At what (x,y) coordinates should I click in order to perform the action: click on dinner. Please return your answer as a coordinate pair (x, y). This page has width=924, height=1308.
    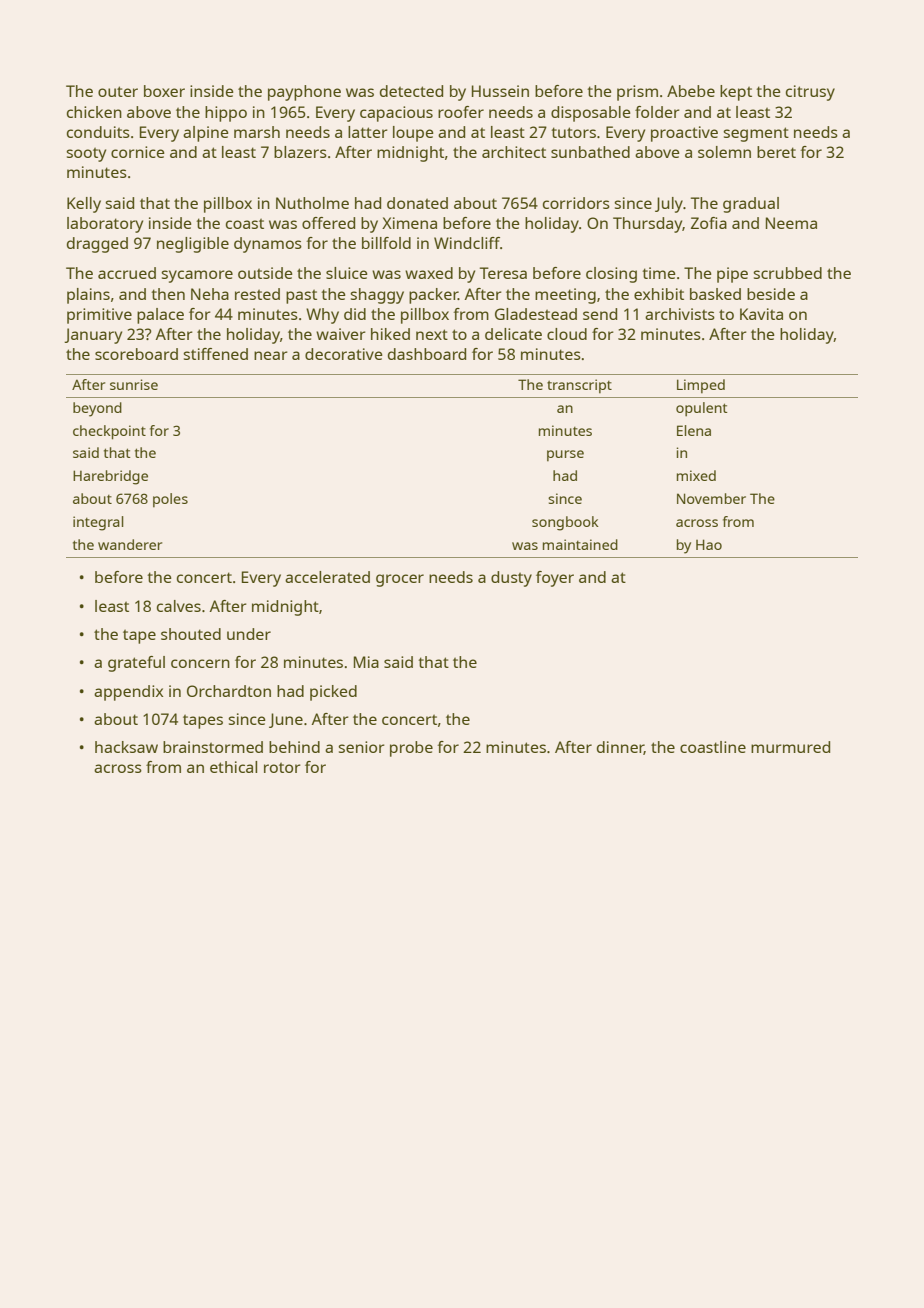
    Looking at the image, I should click on (620, 748).
